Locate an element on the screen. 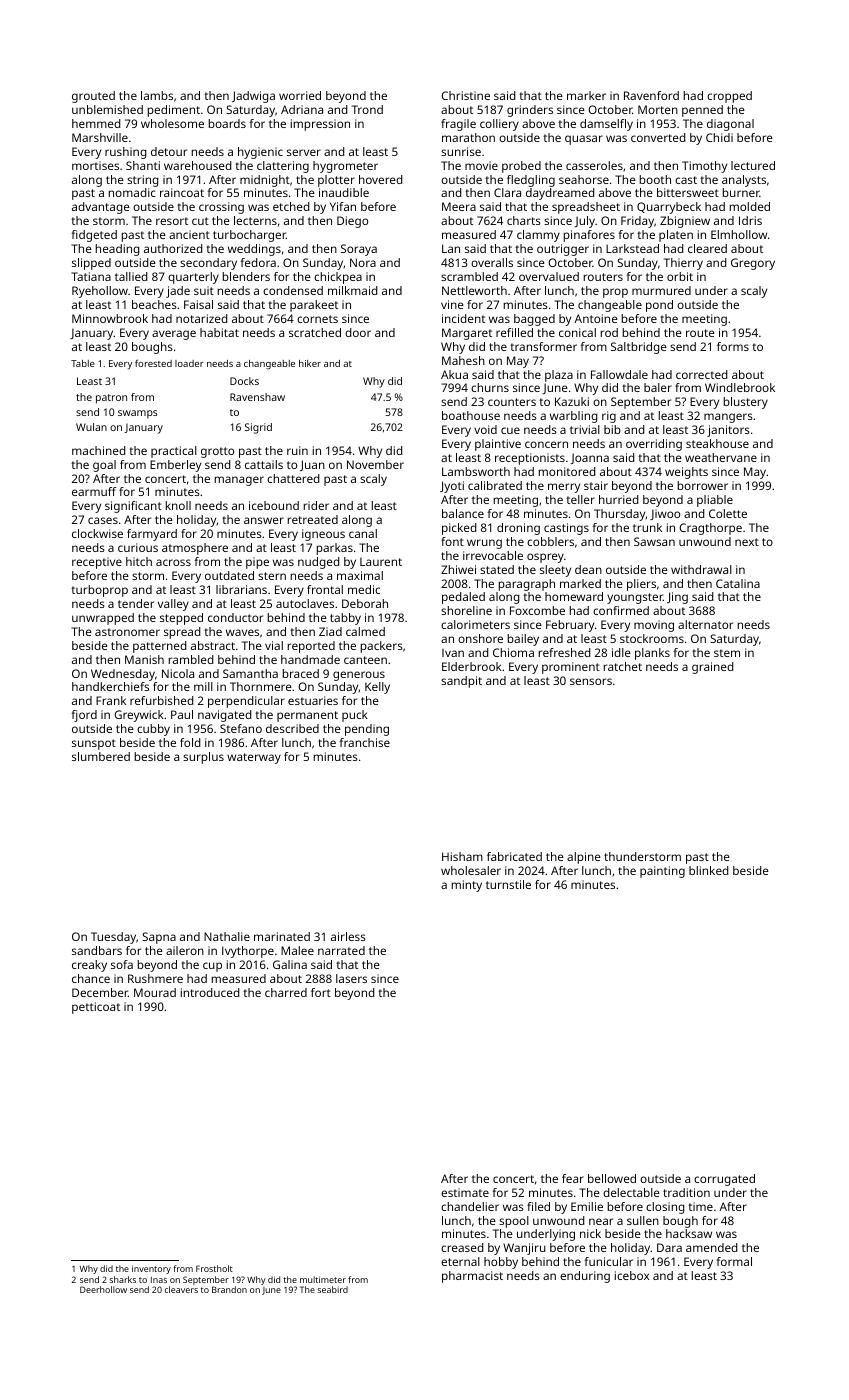 This screenshot has height=1400, width=849. unblemished is located at coordinates (107, 109).
